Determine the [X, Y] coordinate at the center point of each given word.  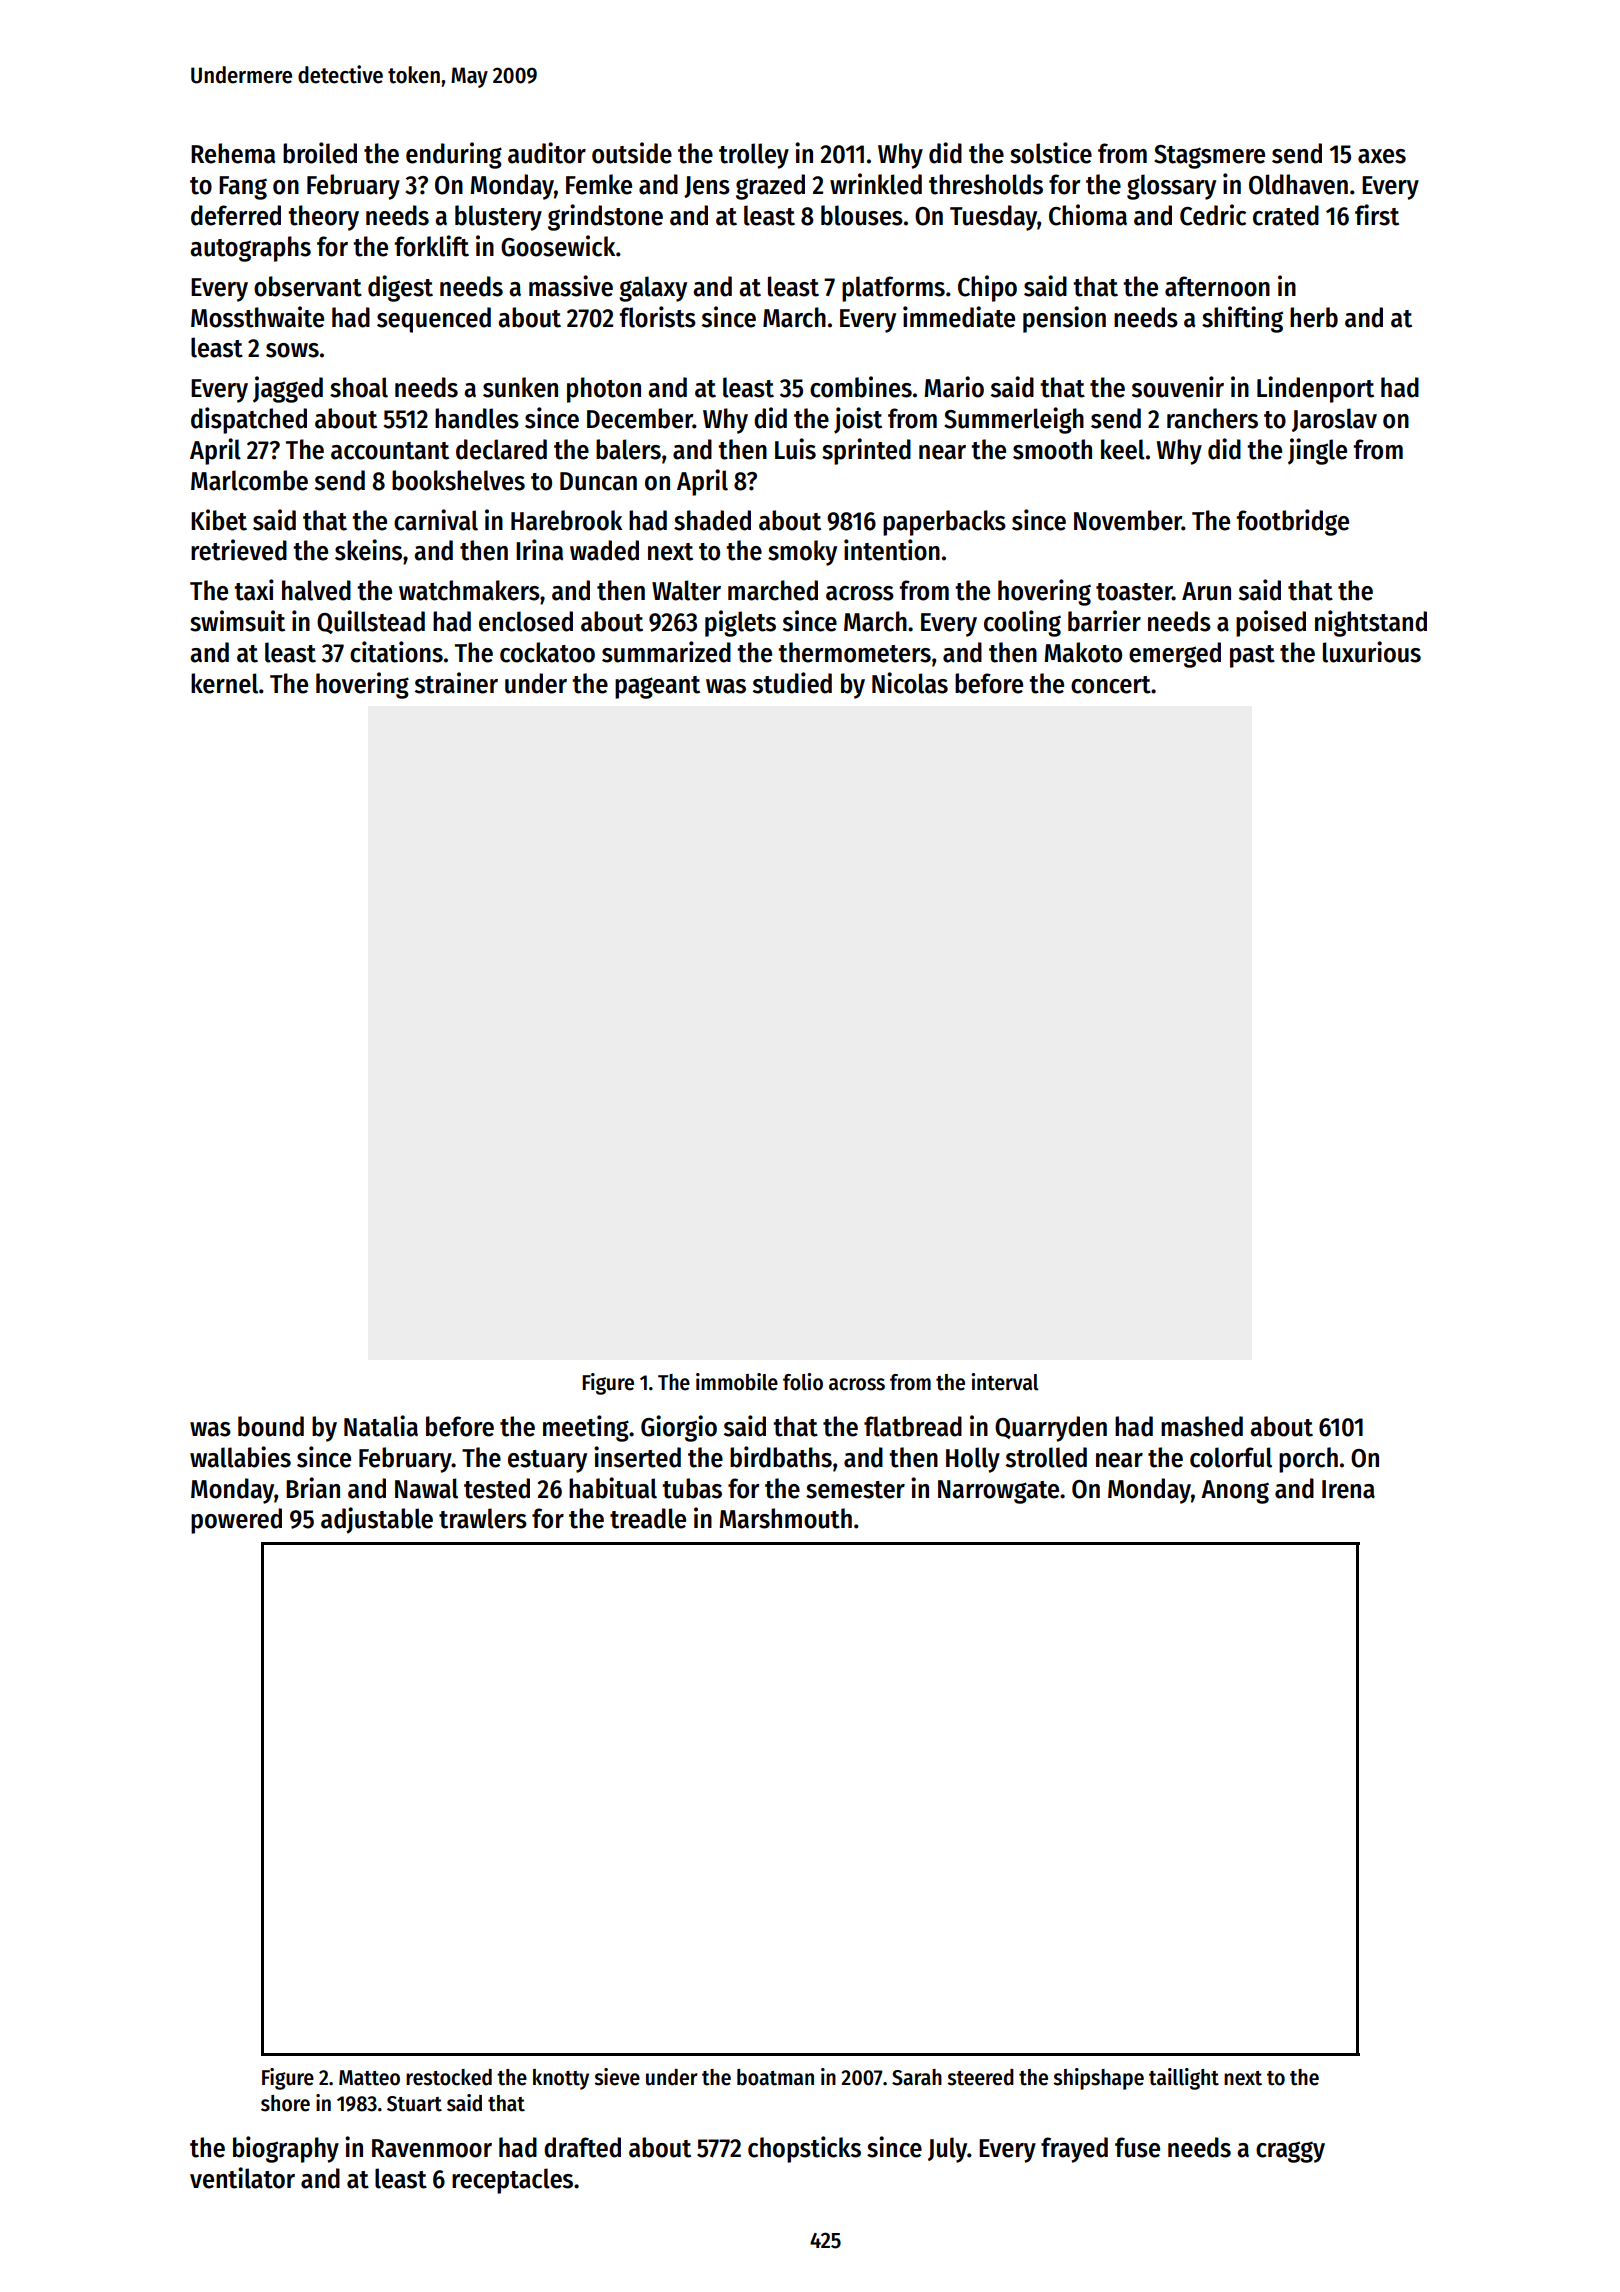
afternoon [1217, 286]
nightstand [1371, 623]
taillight [1184, 2079]
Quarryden [1051, 1429]
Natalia [381, 1426]
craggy [1290, 2152]
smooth [1052, 449]
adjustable [377, 1520]
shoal [359, 387]
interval [1005, 1382]
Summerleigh [1014, 420]
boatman [775, 2077]
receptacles [512, 2181]
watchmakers [469, 590]
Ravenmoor [432, 2148]
